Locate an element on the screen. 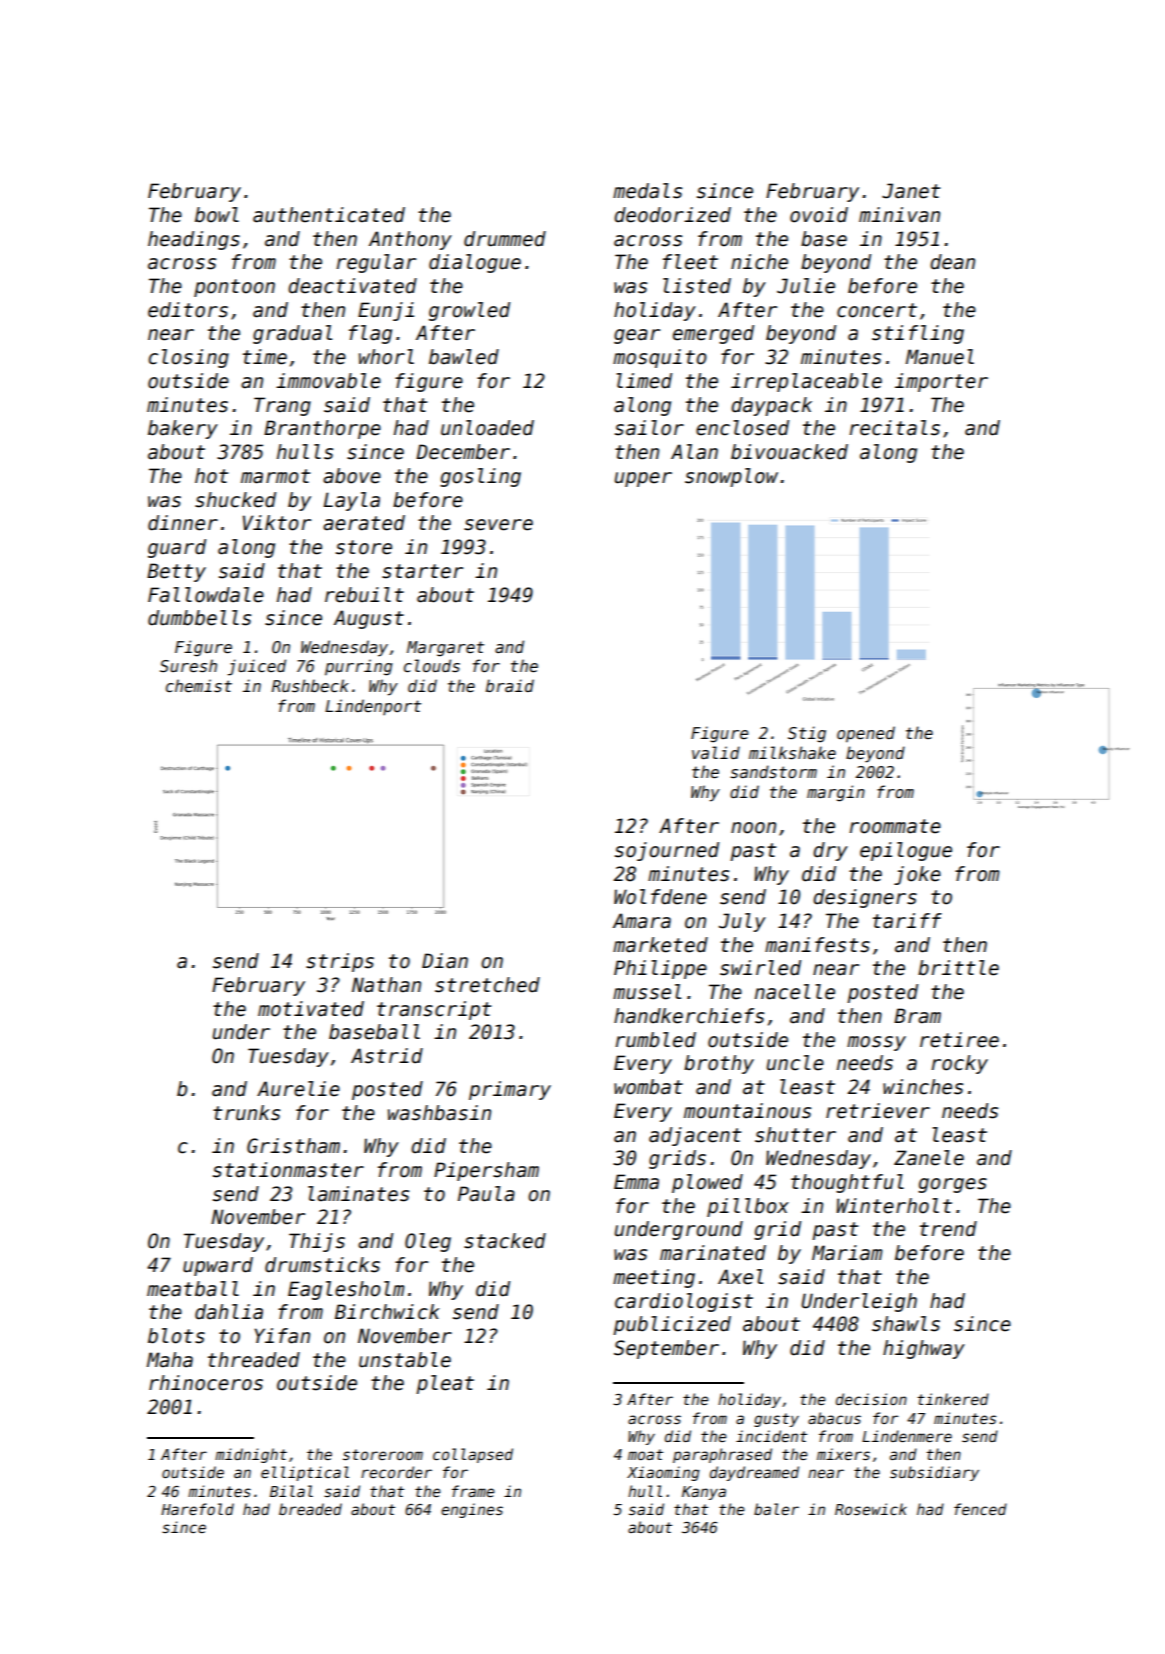 The image size is (1165, 1654). gear is located at coordinates (637, 336).
